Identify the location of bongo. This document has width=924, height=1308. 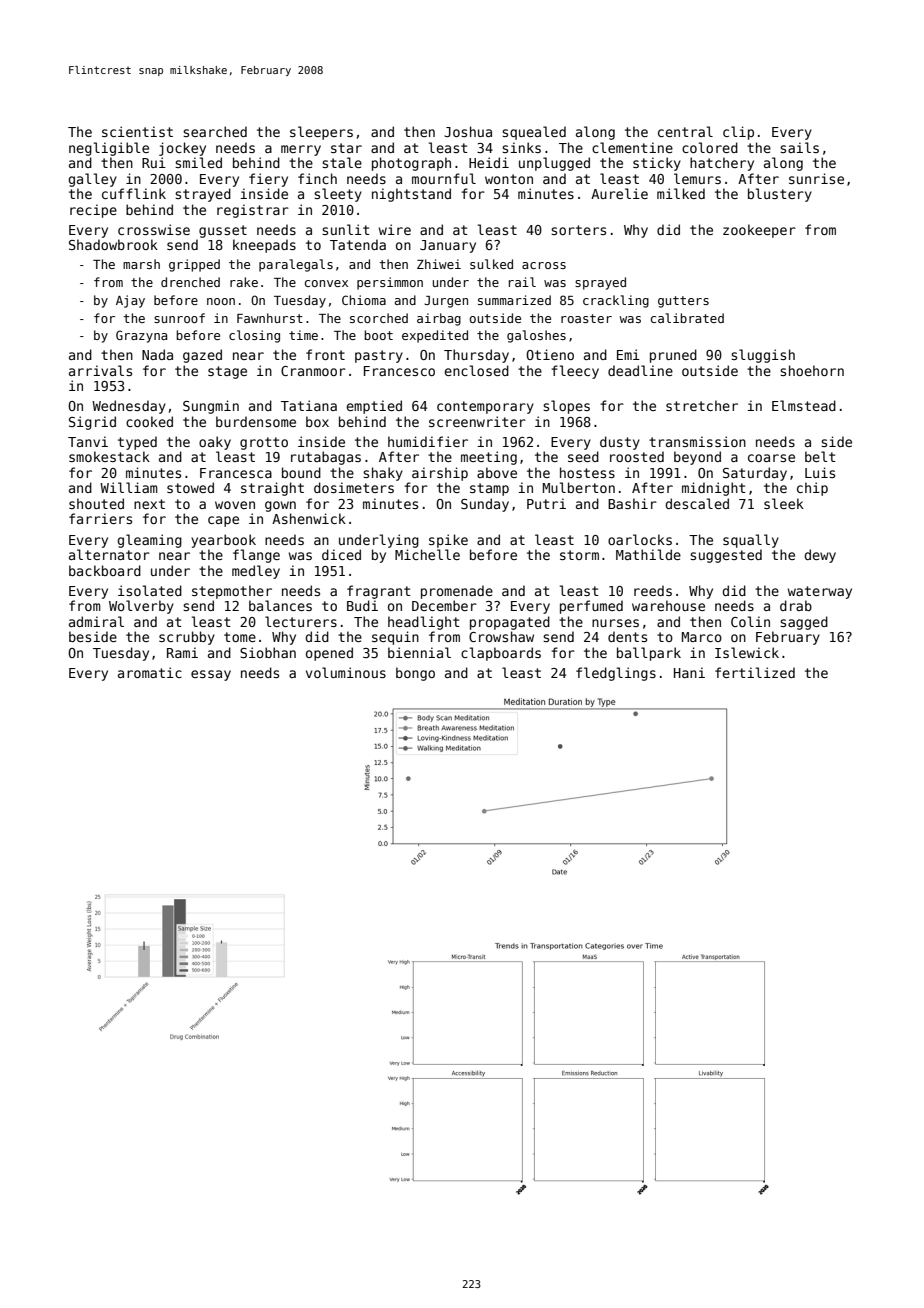
(415, 674).
